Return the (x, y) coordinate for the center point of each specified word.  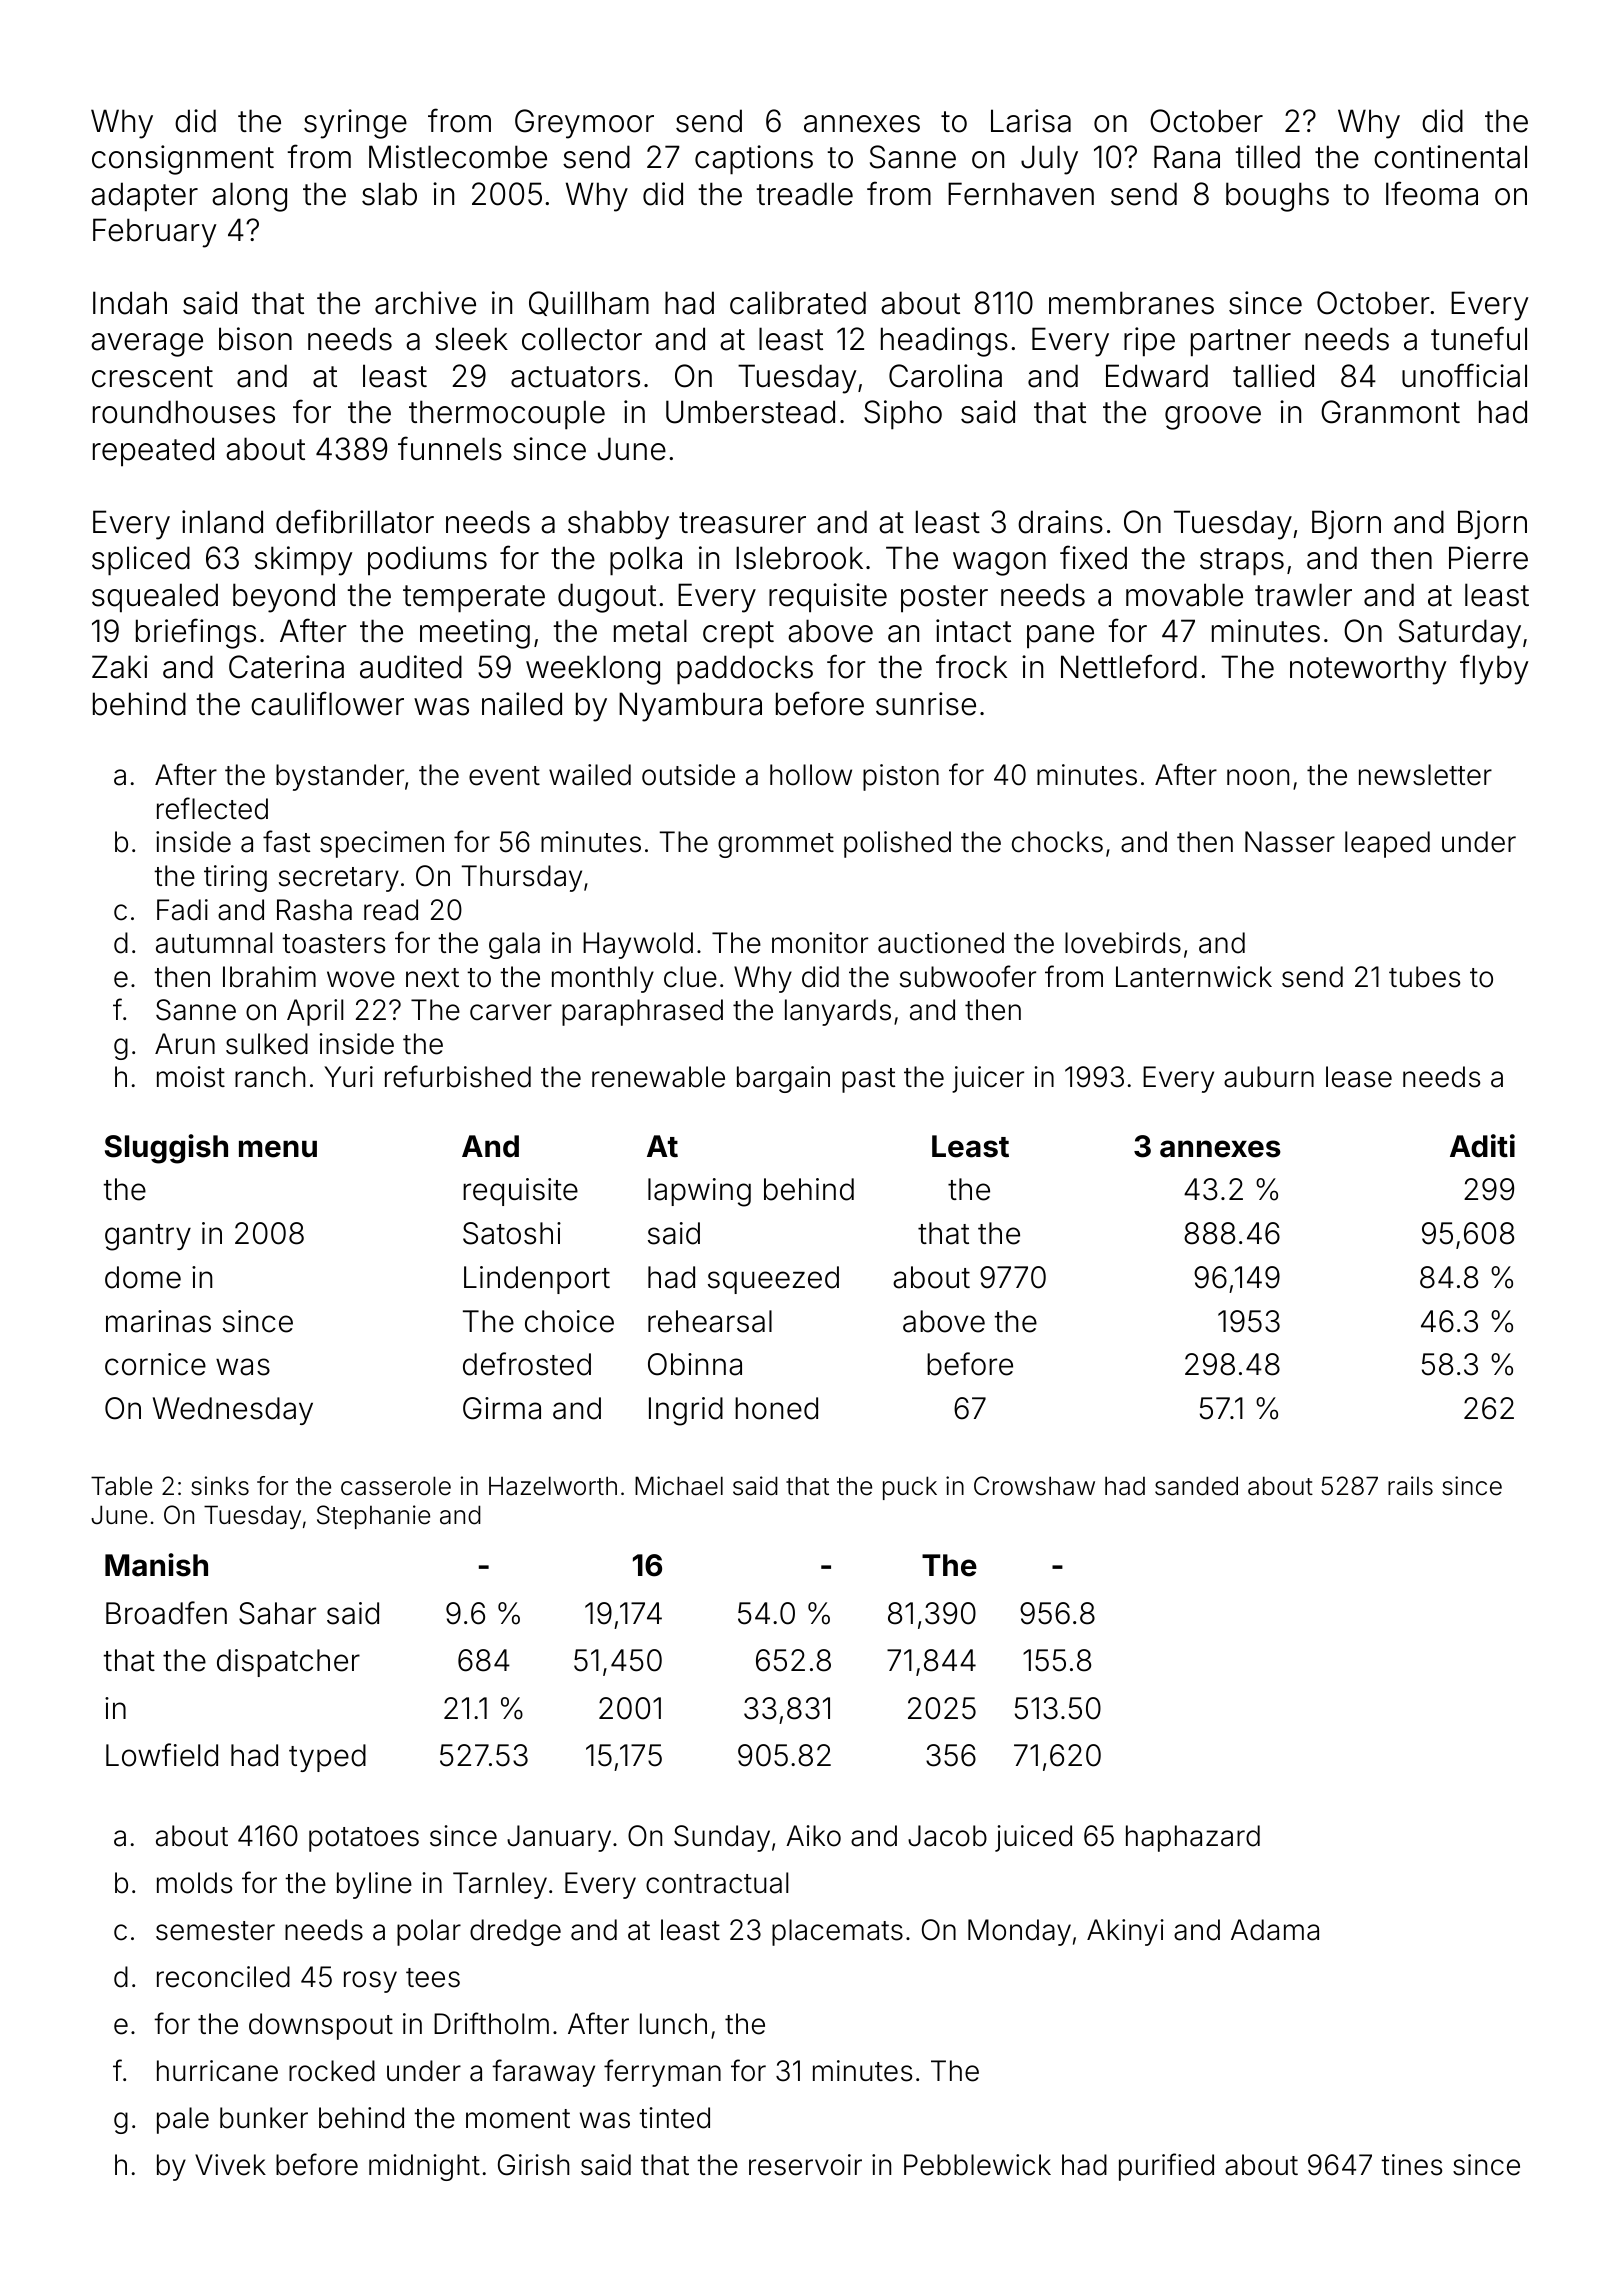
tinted (674, 2118)
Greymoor (584, 124)
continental (1450, 157)
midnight (424, 2167)
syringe (355, 124)
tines (1411, 2165)
